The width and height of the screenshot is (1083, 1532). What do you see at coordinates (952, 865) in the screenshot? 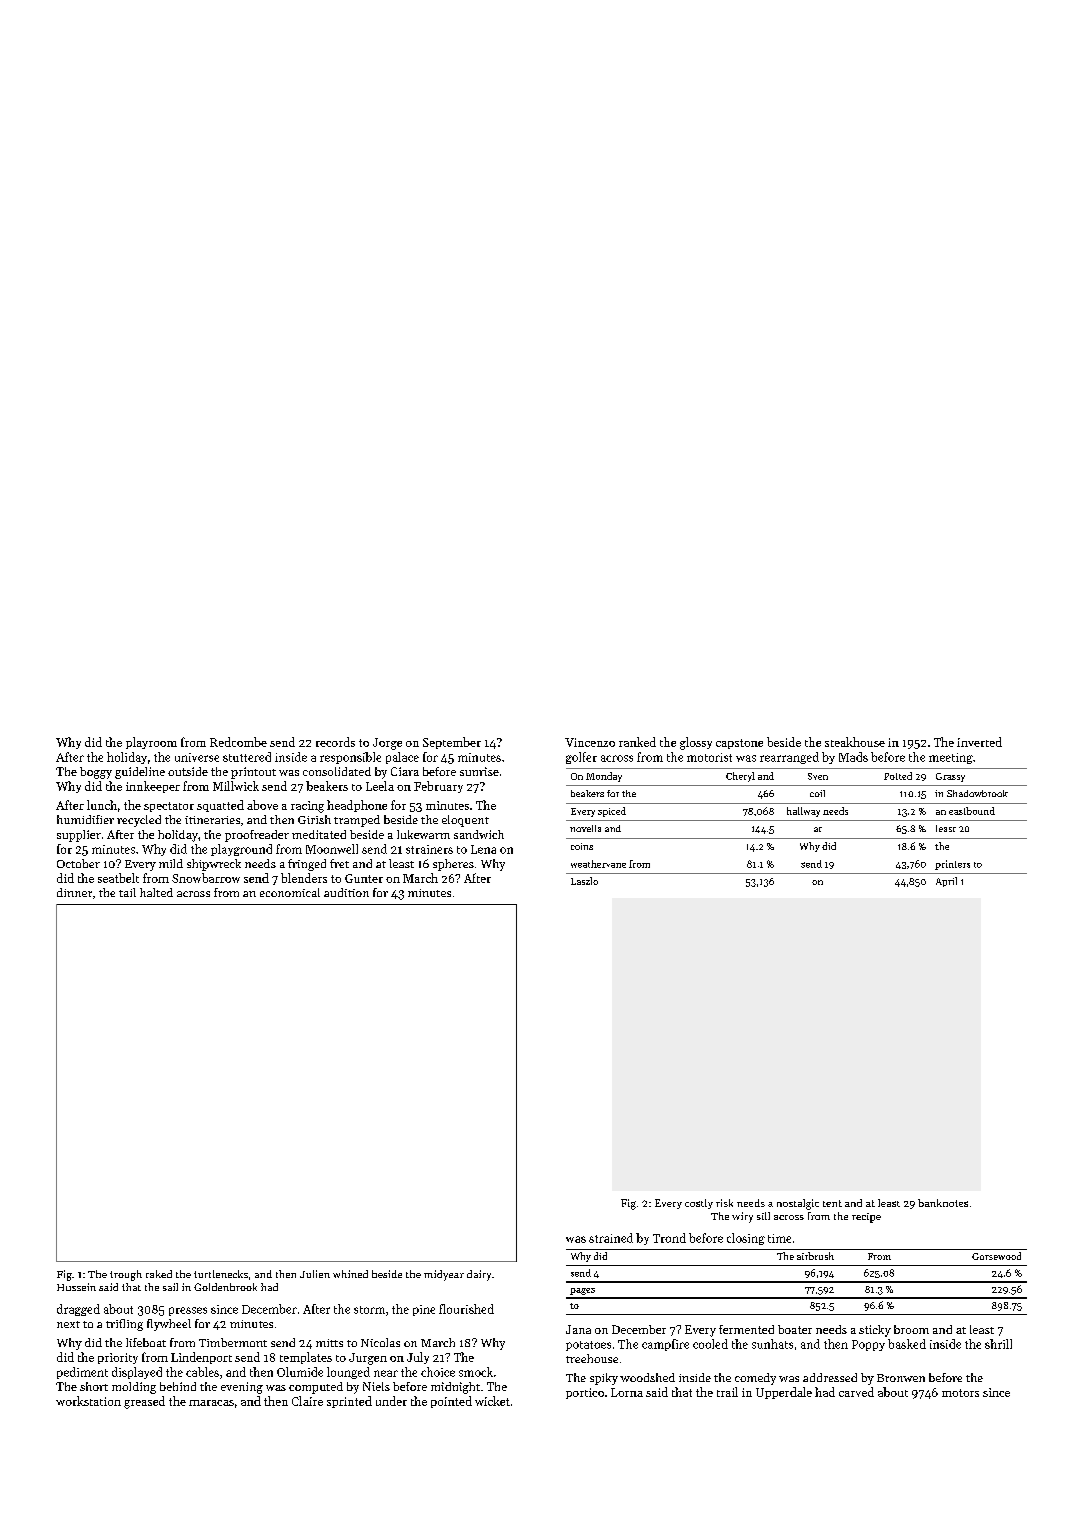
I see `printers` at bounding box center [952, 865].
